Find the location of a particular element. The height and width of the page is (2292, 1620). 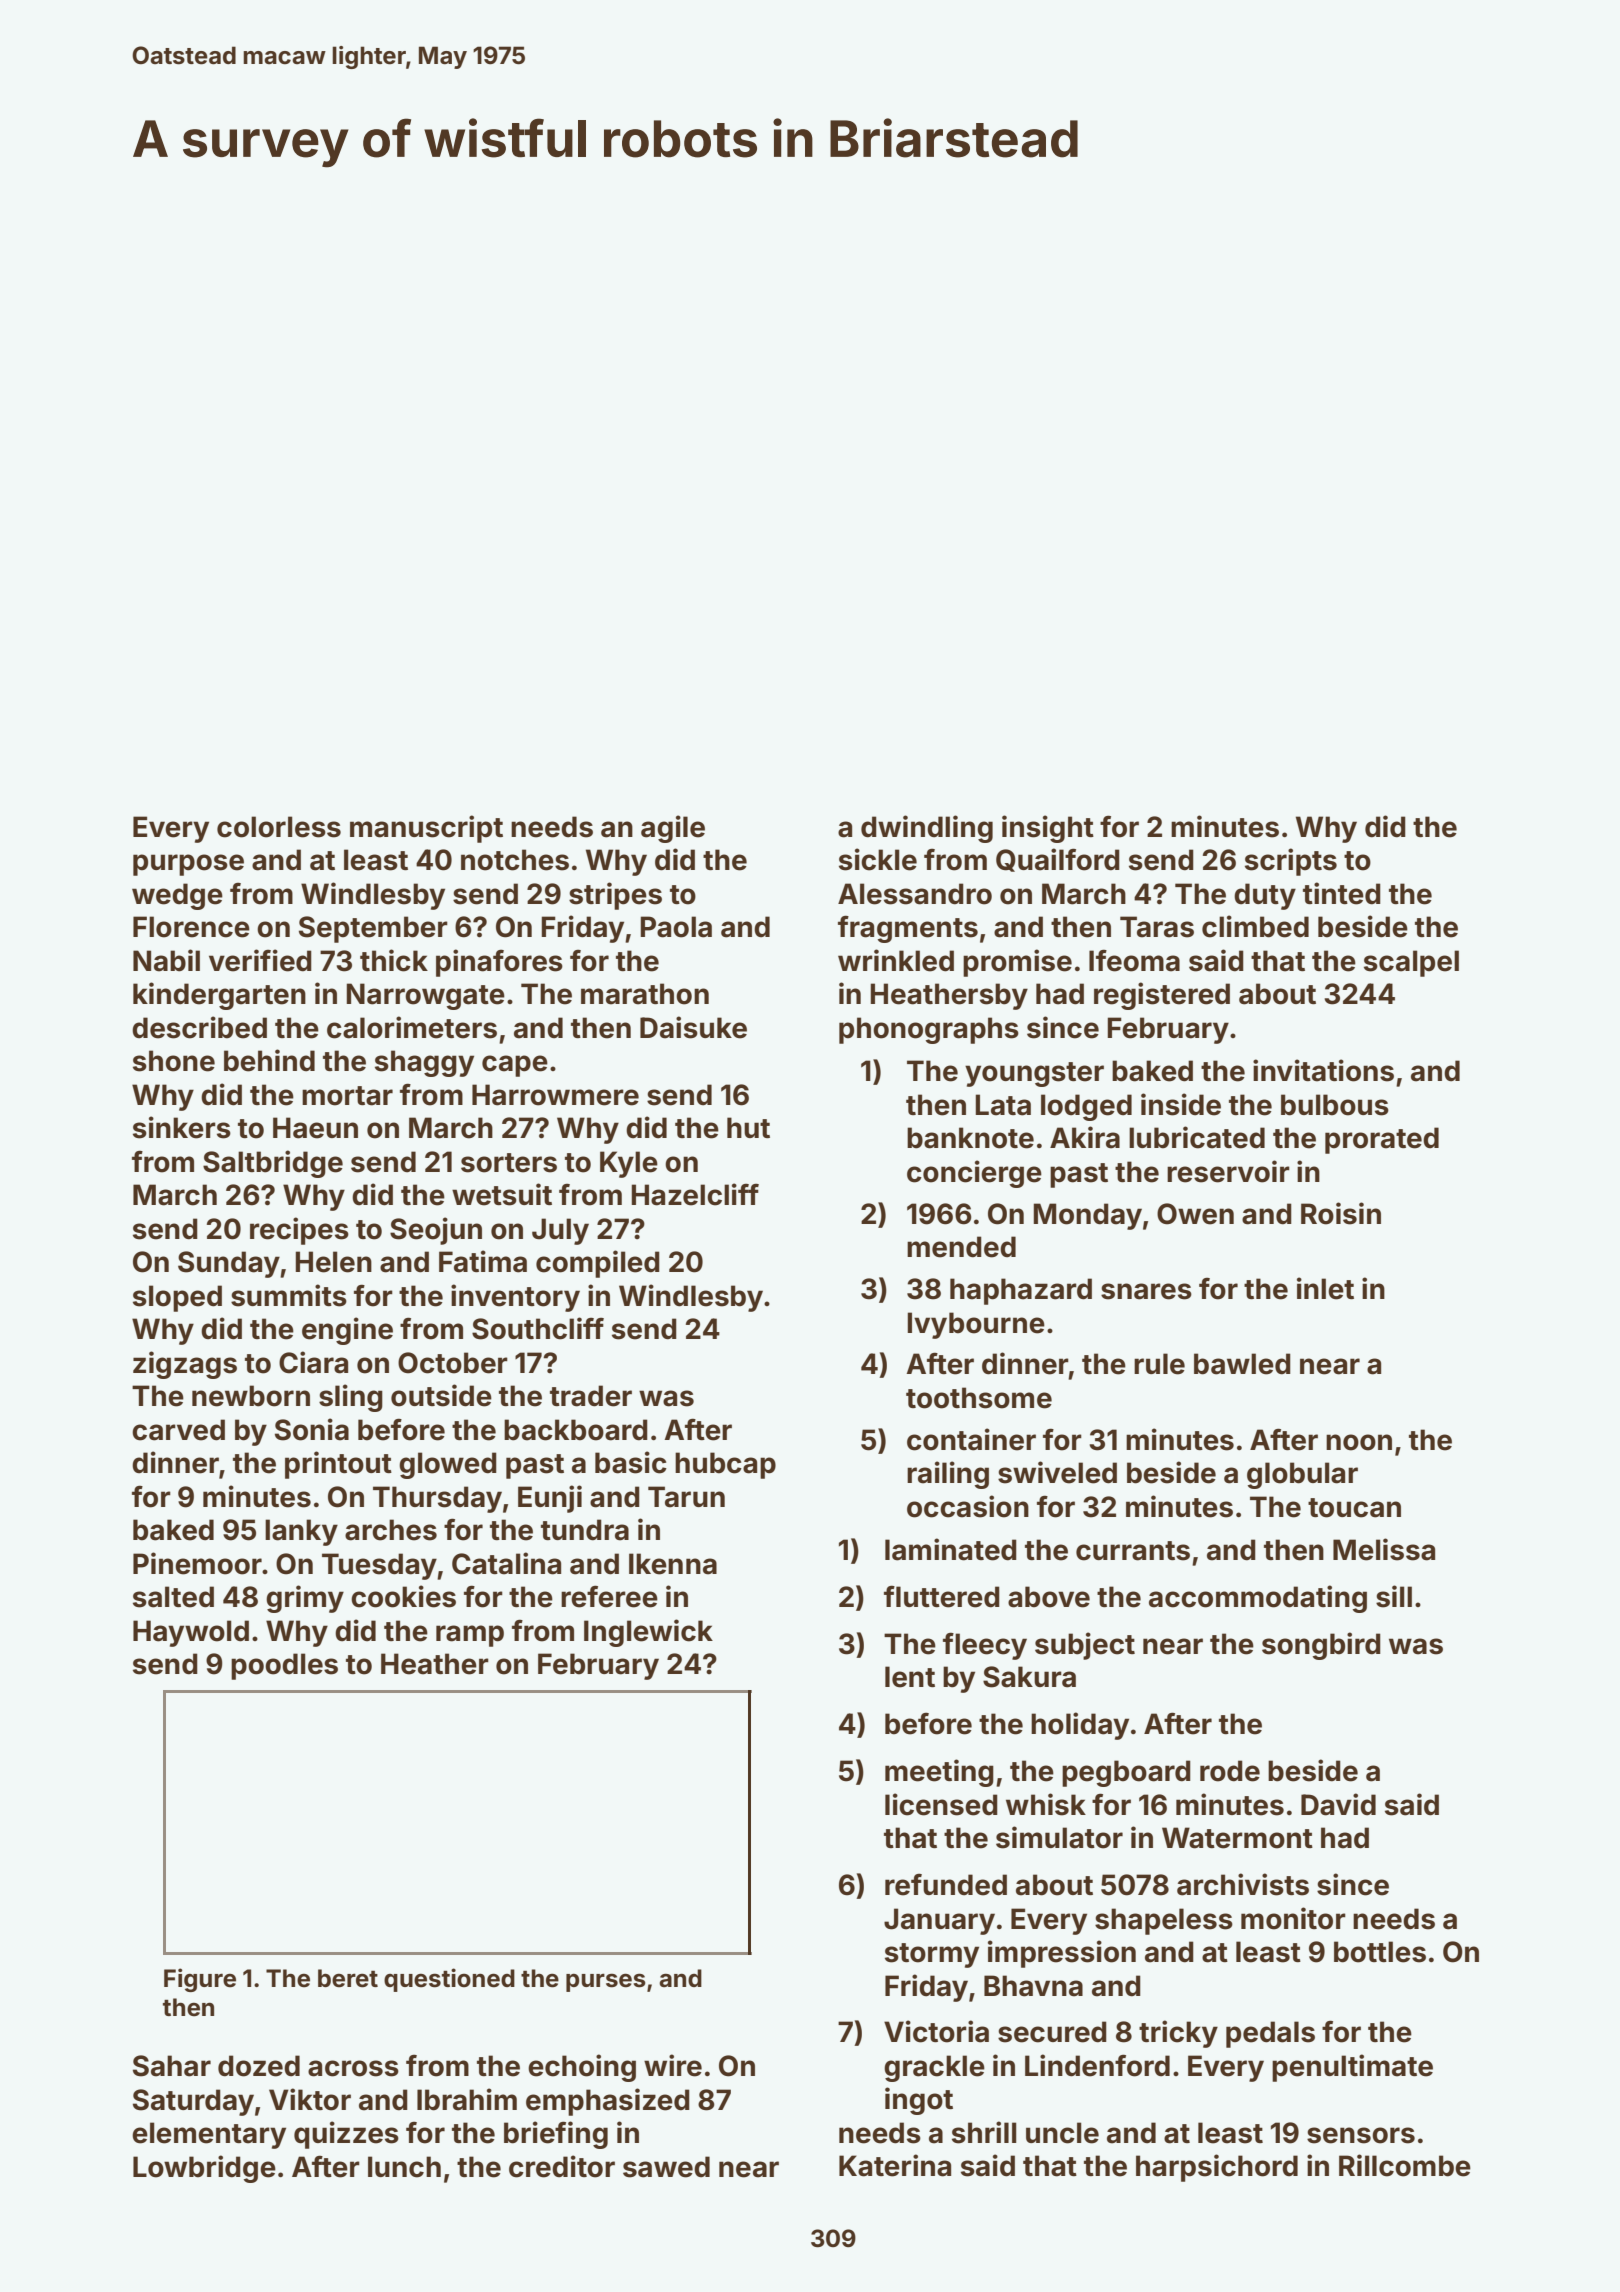

refunded is located at coordinates (946, 1885).
